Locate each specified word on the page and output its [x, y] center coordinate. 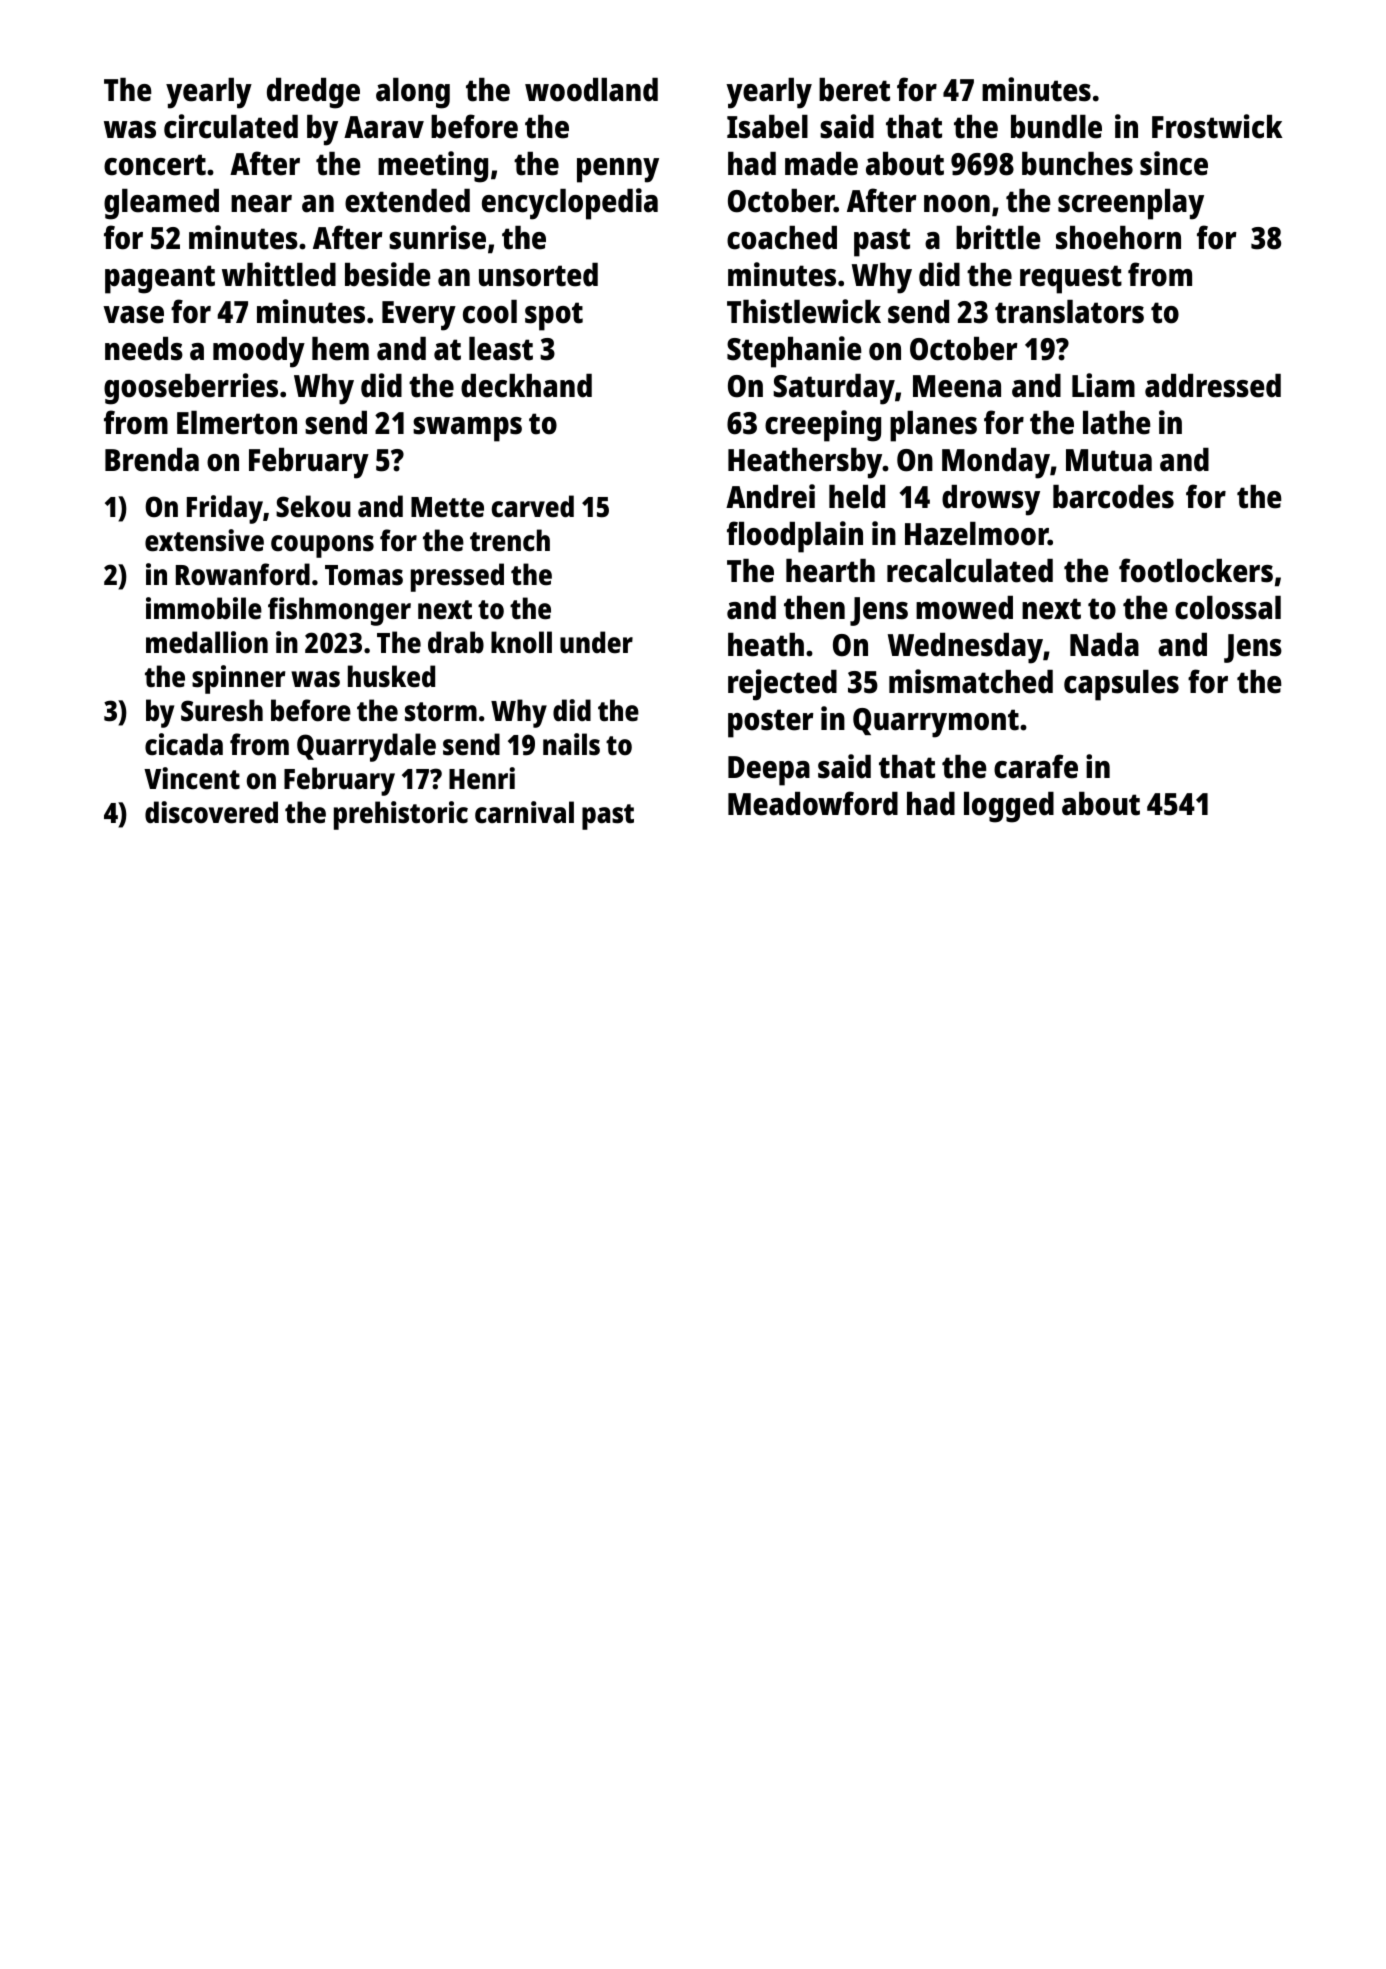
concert [155, 165]
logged [1009, 807]
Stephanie [794, 352]
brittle [998, 237]
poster [771, 723]
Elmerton [237, 423]
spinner [238, 679]
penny [618, 170]
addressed [1213, 386]
